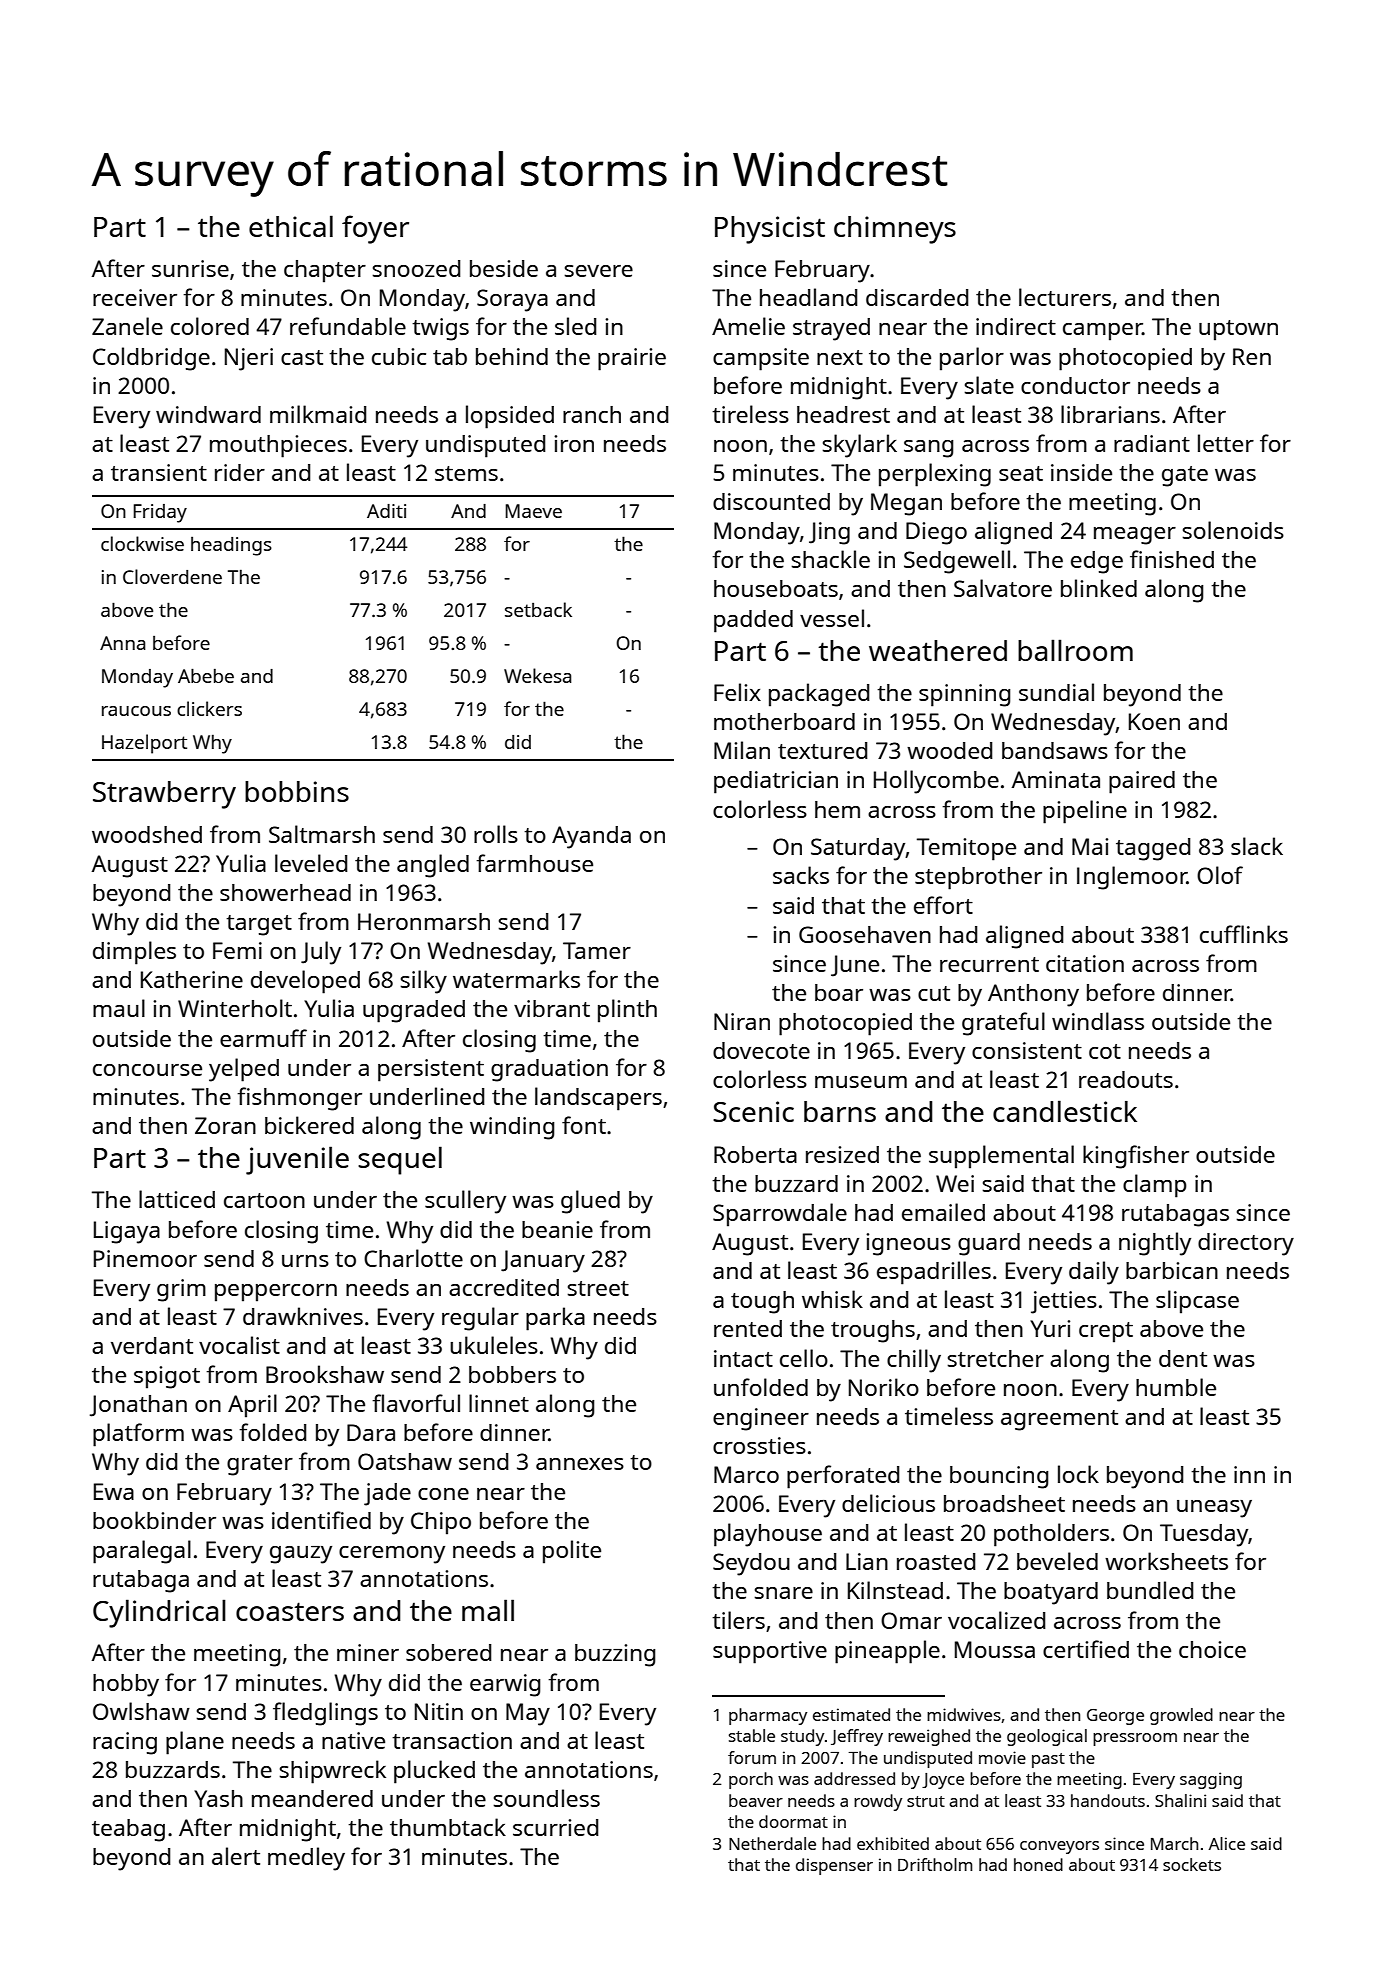  Describe the element at coordinates (236, 1856) in the screenshot. I see `alert` at that location.
